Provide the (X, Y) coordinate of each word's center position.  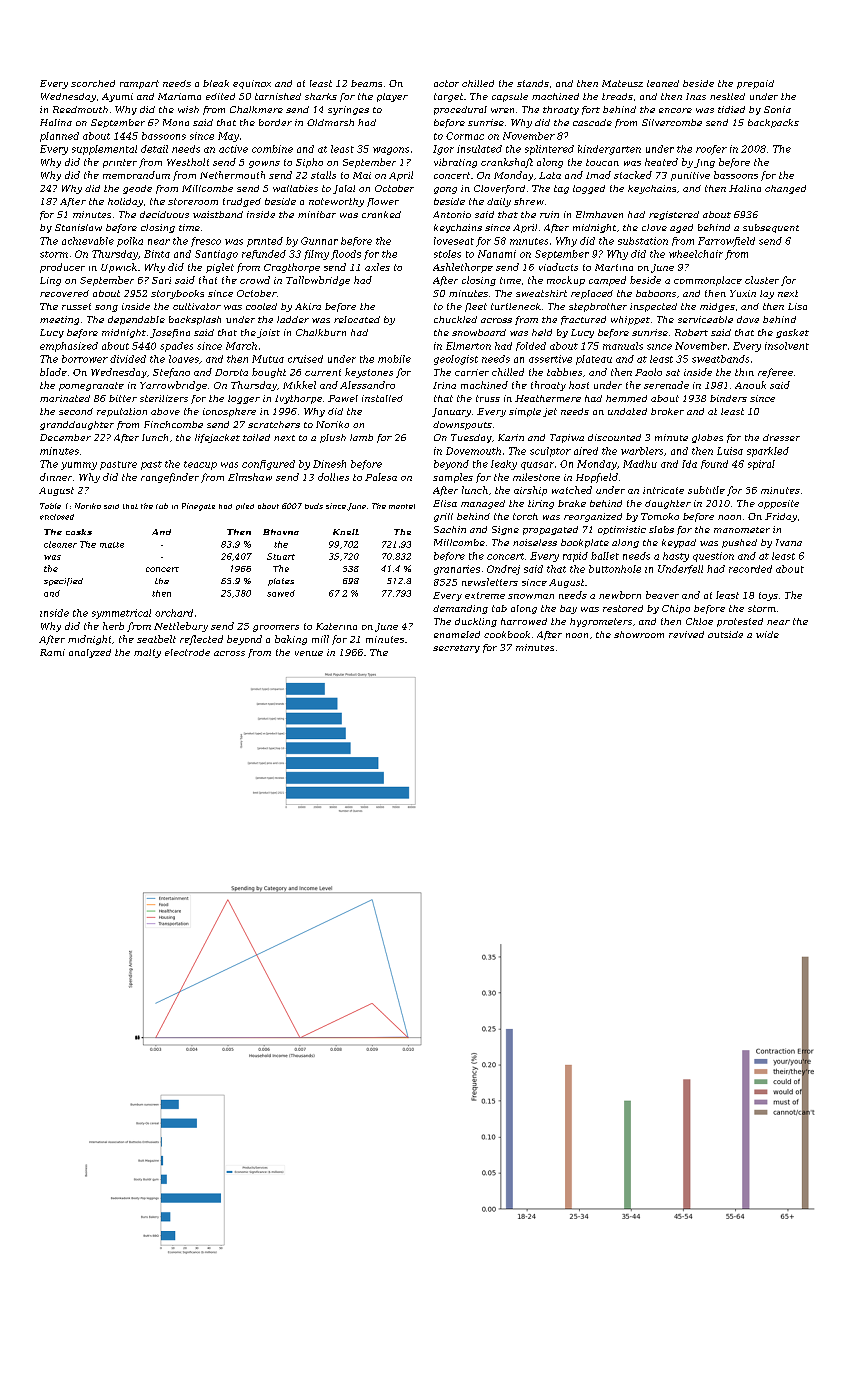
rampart (139, 84)
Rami (52, 652)
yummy (79, 466)
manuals (623, 346)
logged (589, 189)
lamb (361, 437)
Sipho (309, 163)
